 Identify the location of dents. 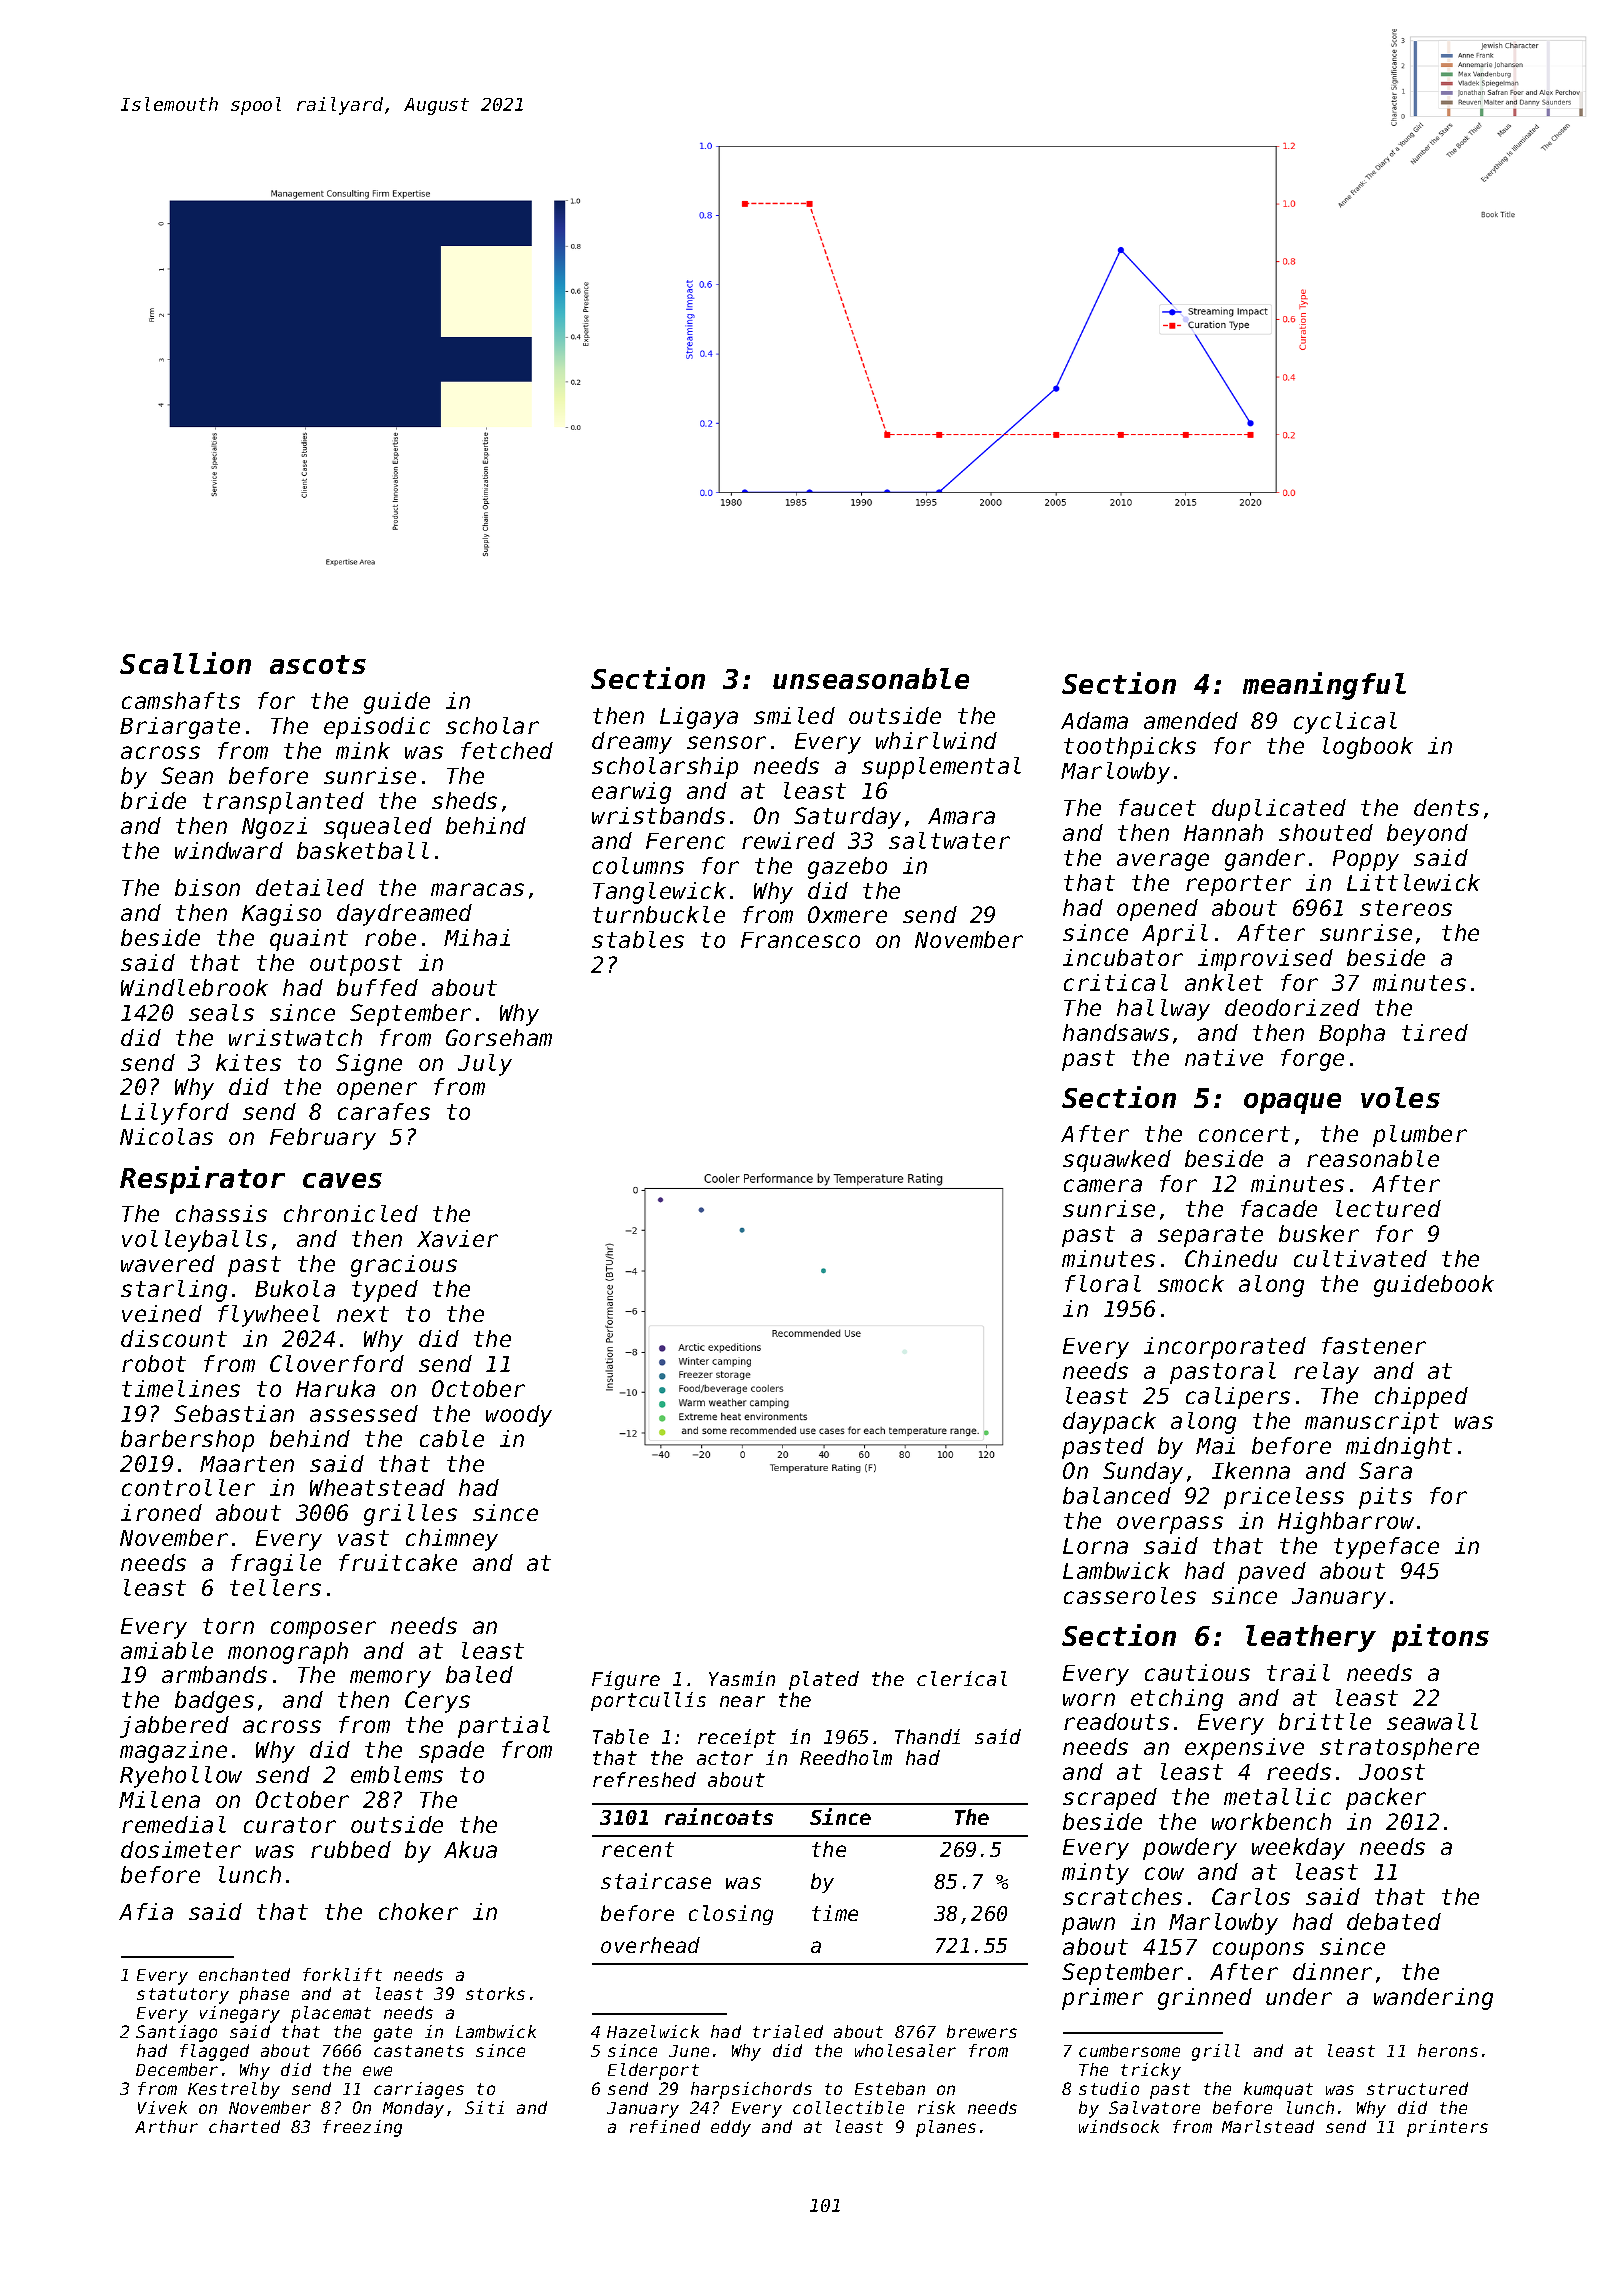
(1446, 807).
